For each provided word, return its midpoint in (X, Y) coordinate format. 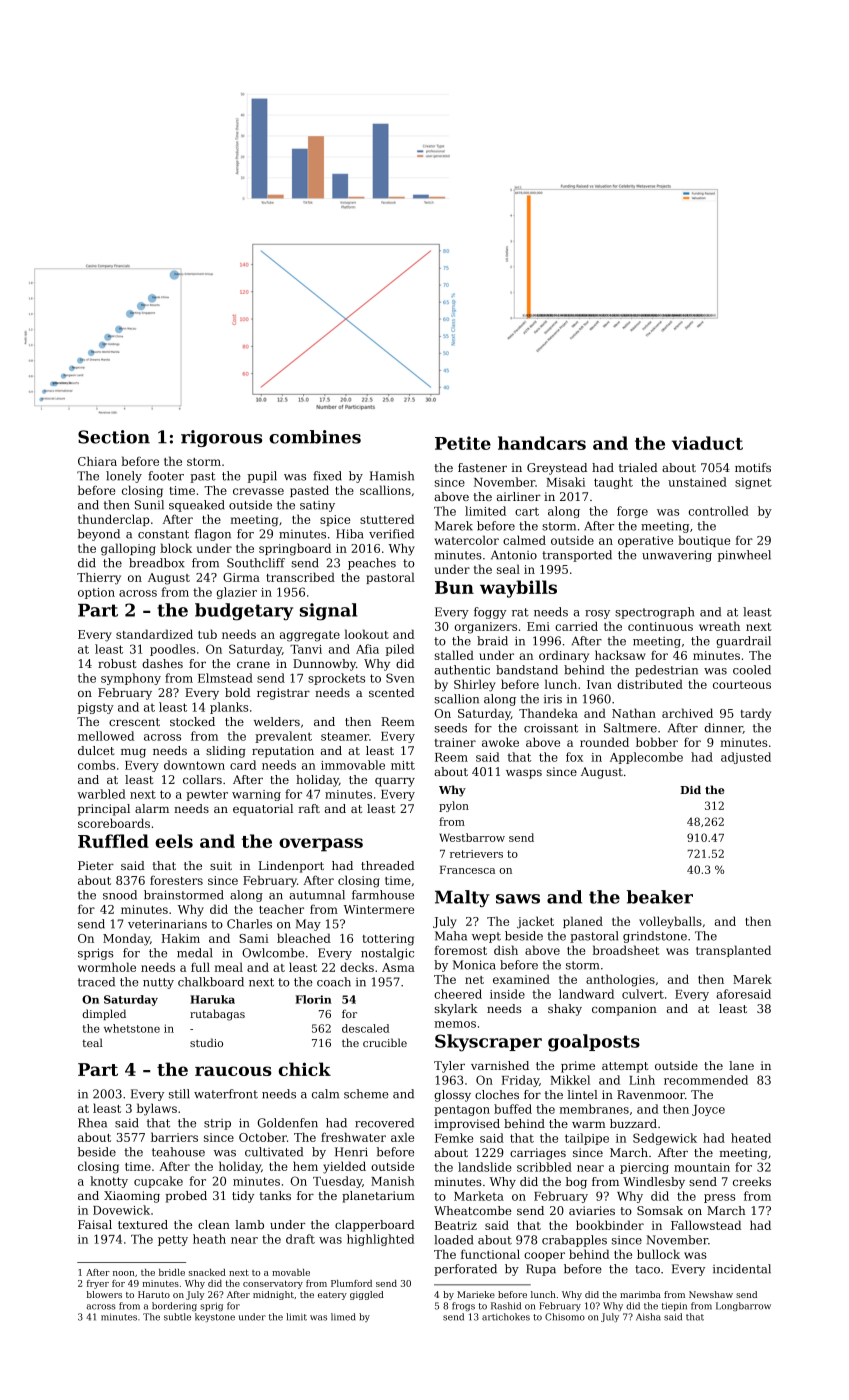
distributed (650, 684)
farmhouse (383, 895)
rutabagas (217, 1015)
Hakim (181, 938)
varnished (500, 1065)
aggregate (310, 636)
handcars (542, 443)
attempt (625, 1067)
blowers (104, 1294)
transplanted (733, 951)
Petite (463, 443)
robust (117, 663)
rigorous (221, 438)
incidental (742, 1269)
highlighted (380, 1240)
